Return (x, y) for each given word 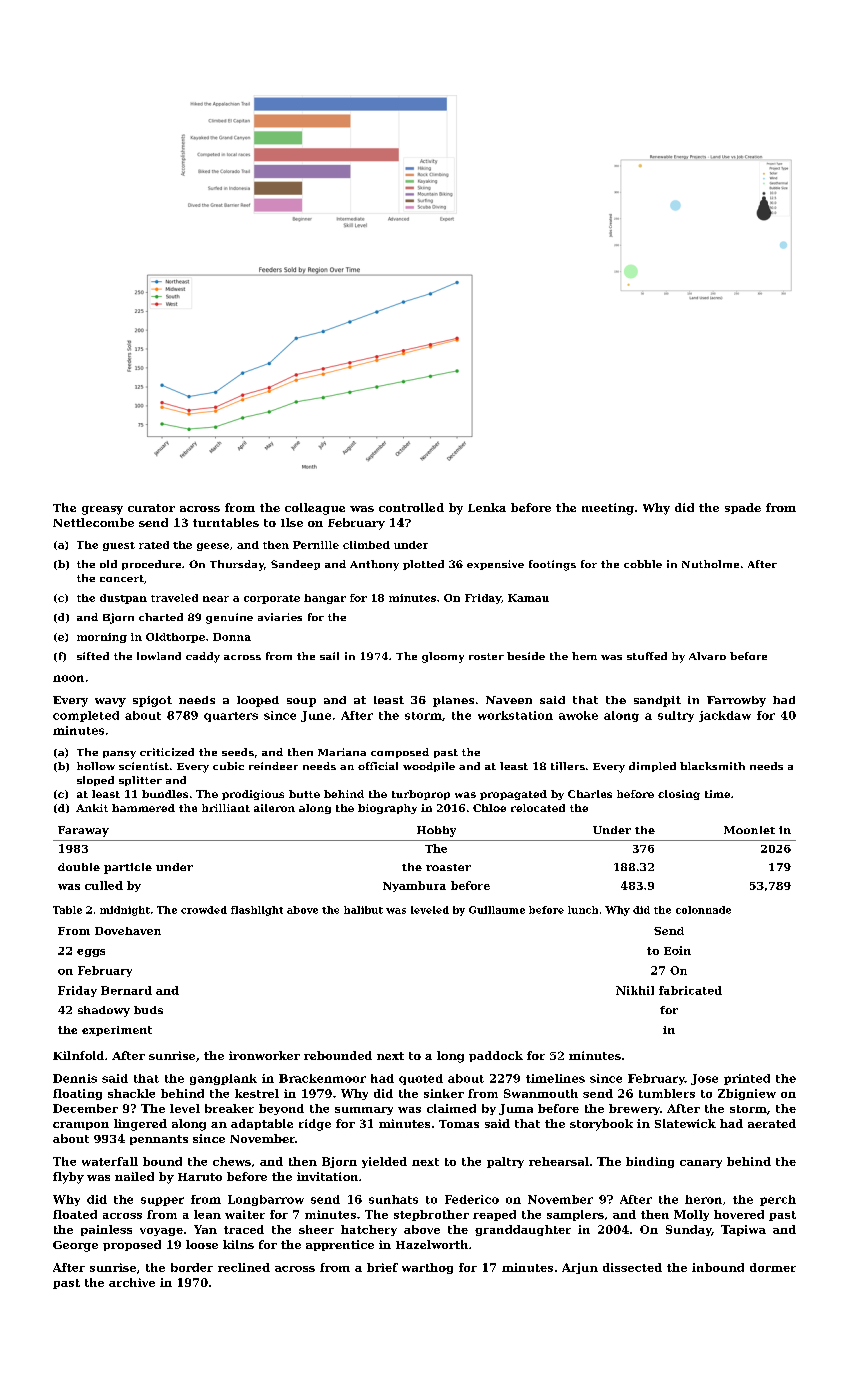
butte (304, 794)
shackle (131, 1093)
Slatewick (685, 1123)
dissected (632, 1267)
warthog (427, 1268)
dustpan (123, 599)
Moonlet (749, 830)
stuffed (647, 656)
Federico (472, 1199)
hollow (96, 766)
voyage (161, 1232)
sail (329, 656)
